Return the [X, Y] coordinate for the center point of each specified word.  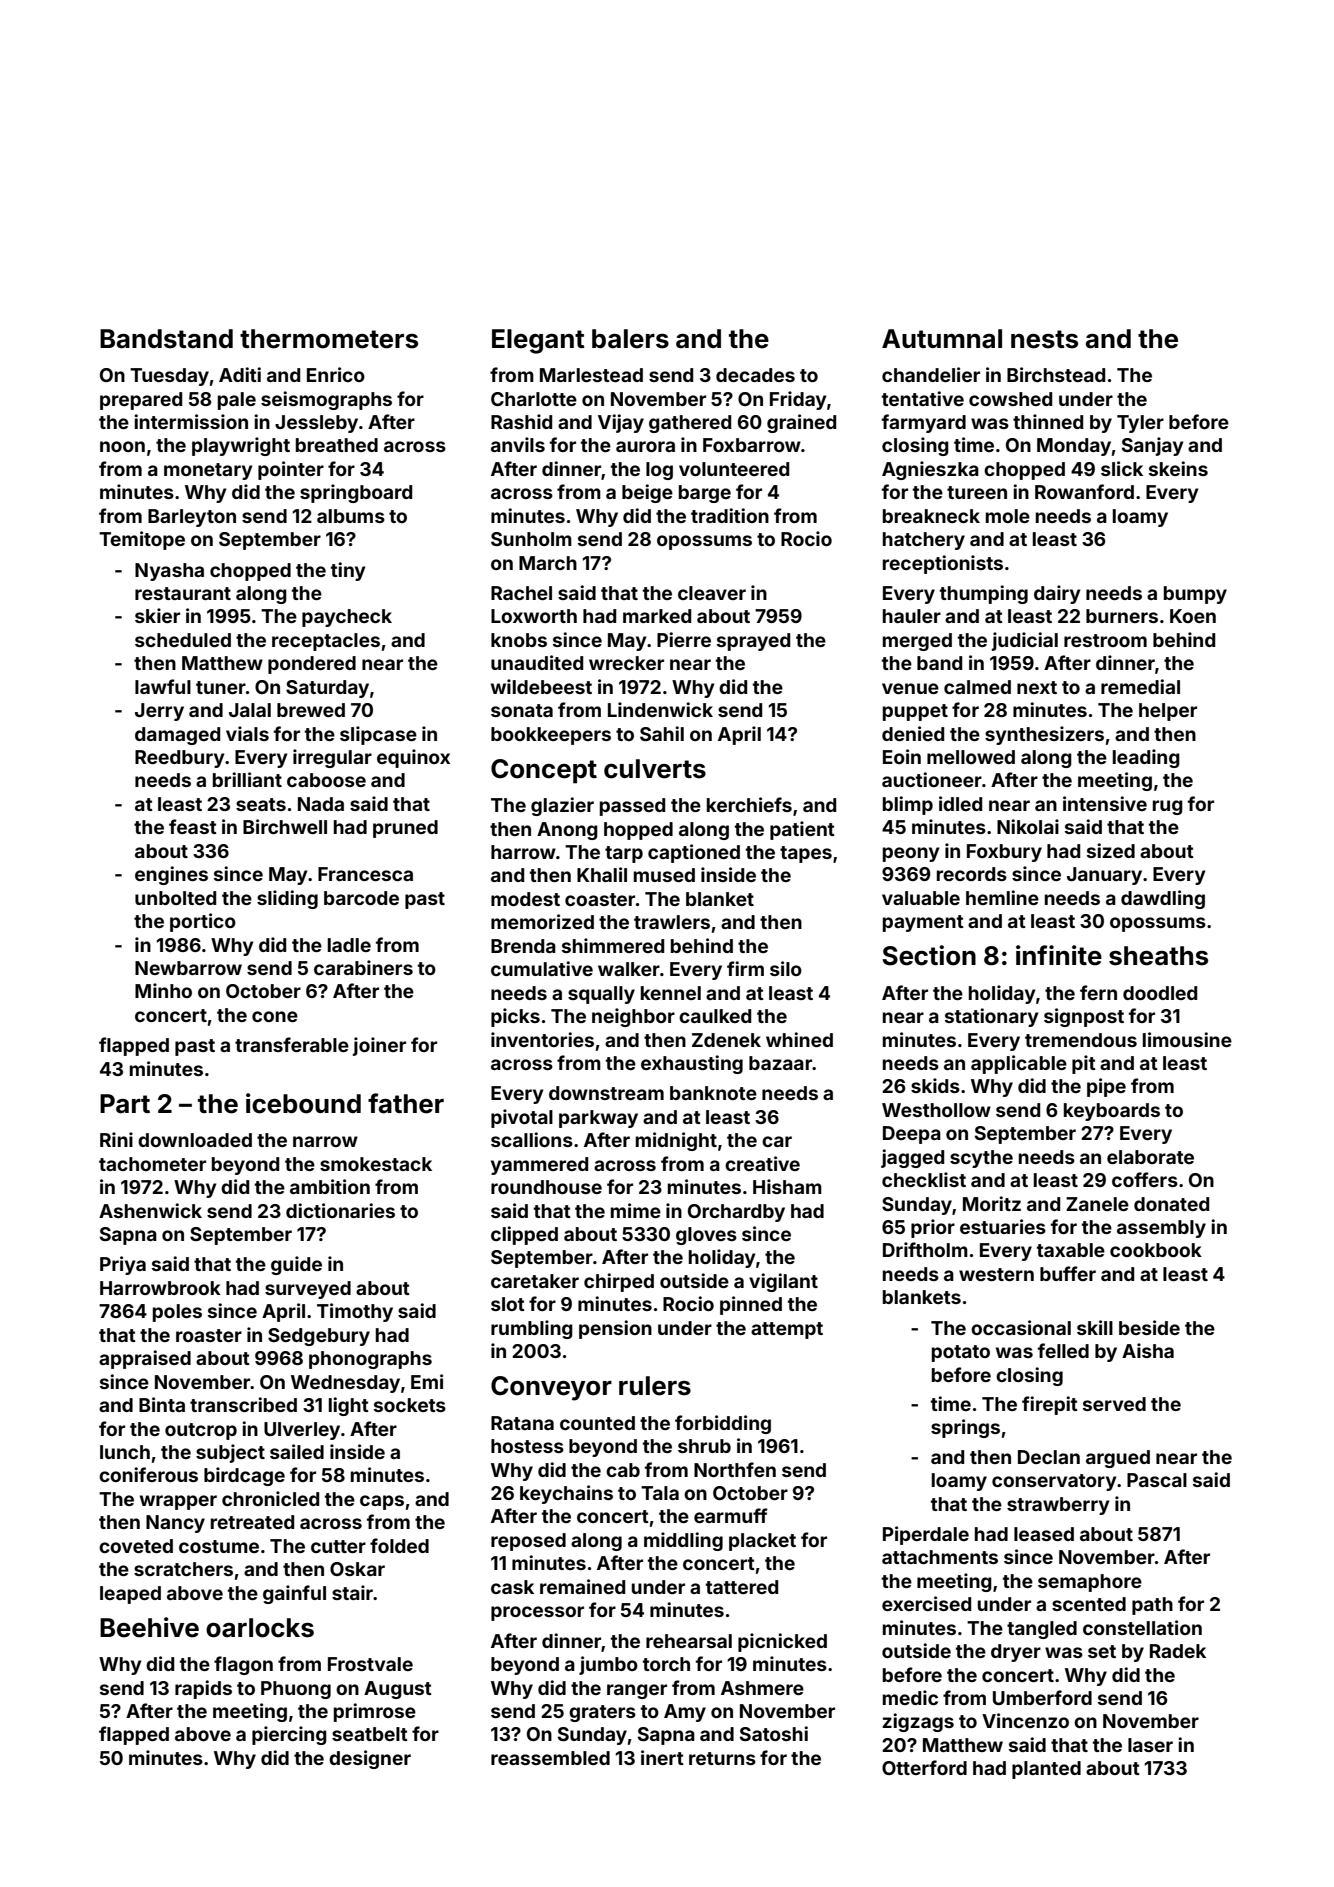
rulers [655, 1386]
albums [351, 516]
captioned [694, 853]
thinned [1048, 421]
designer [370, 1759]
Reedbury [180, 759]
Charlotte [534, 399]
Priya [123, 1265]
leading [1146, 758]
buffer [1068, 1273]
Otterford [924, 1767]
